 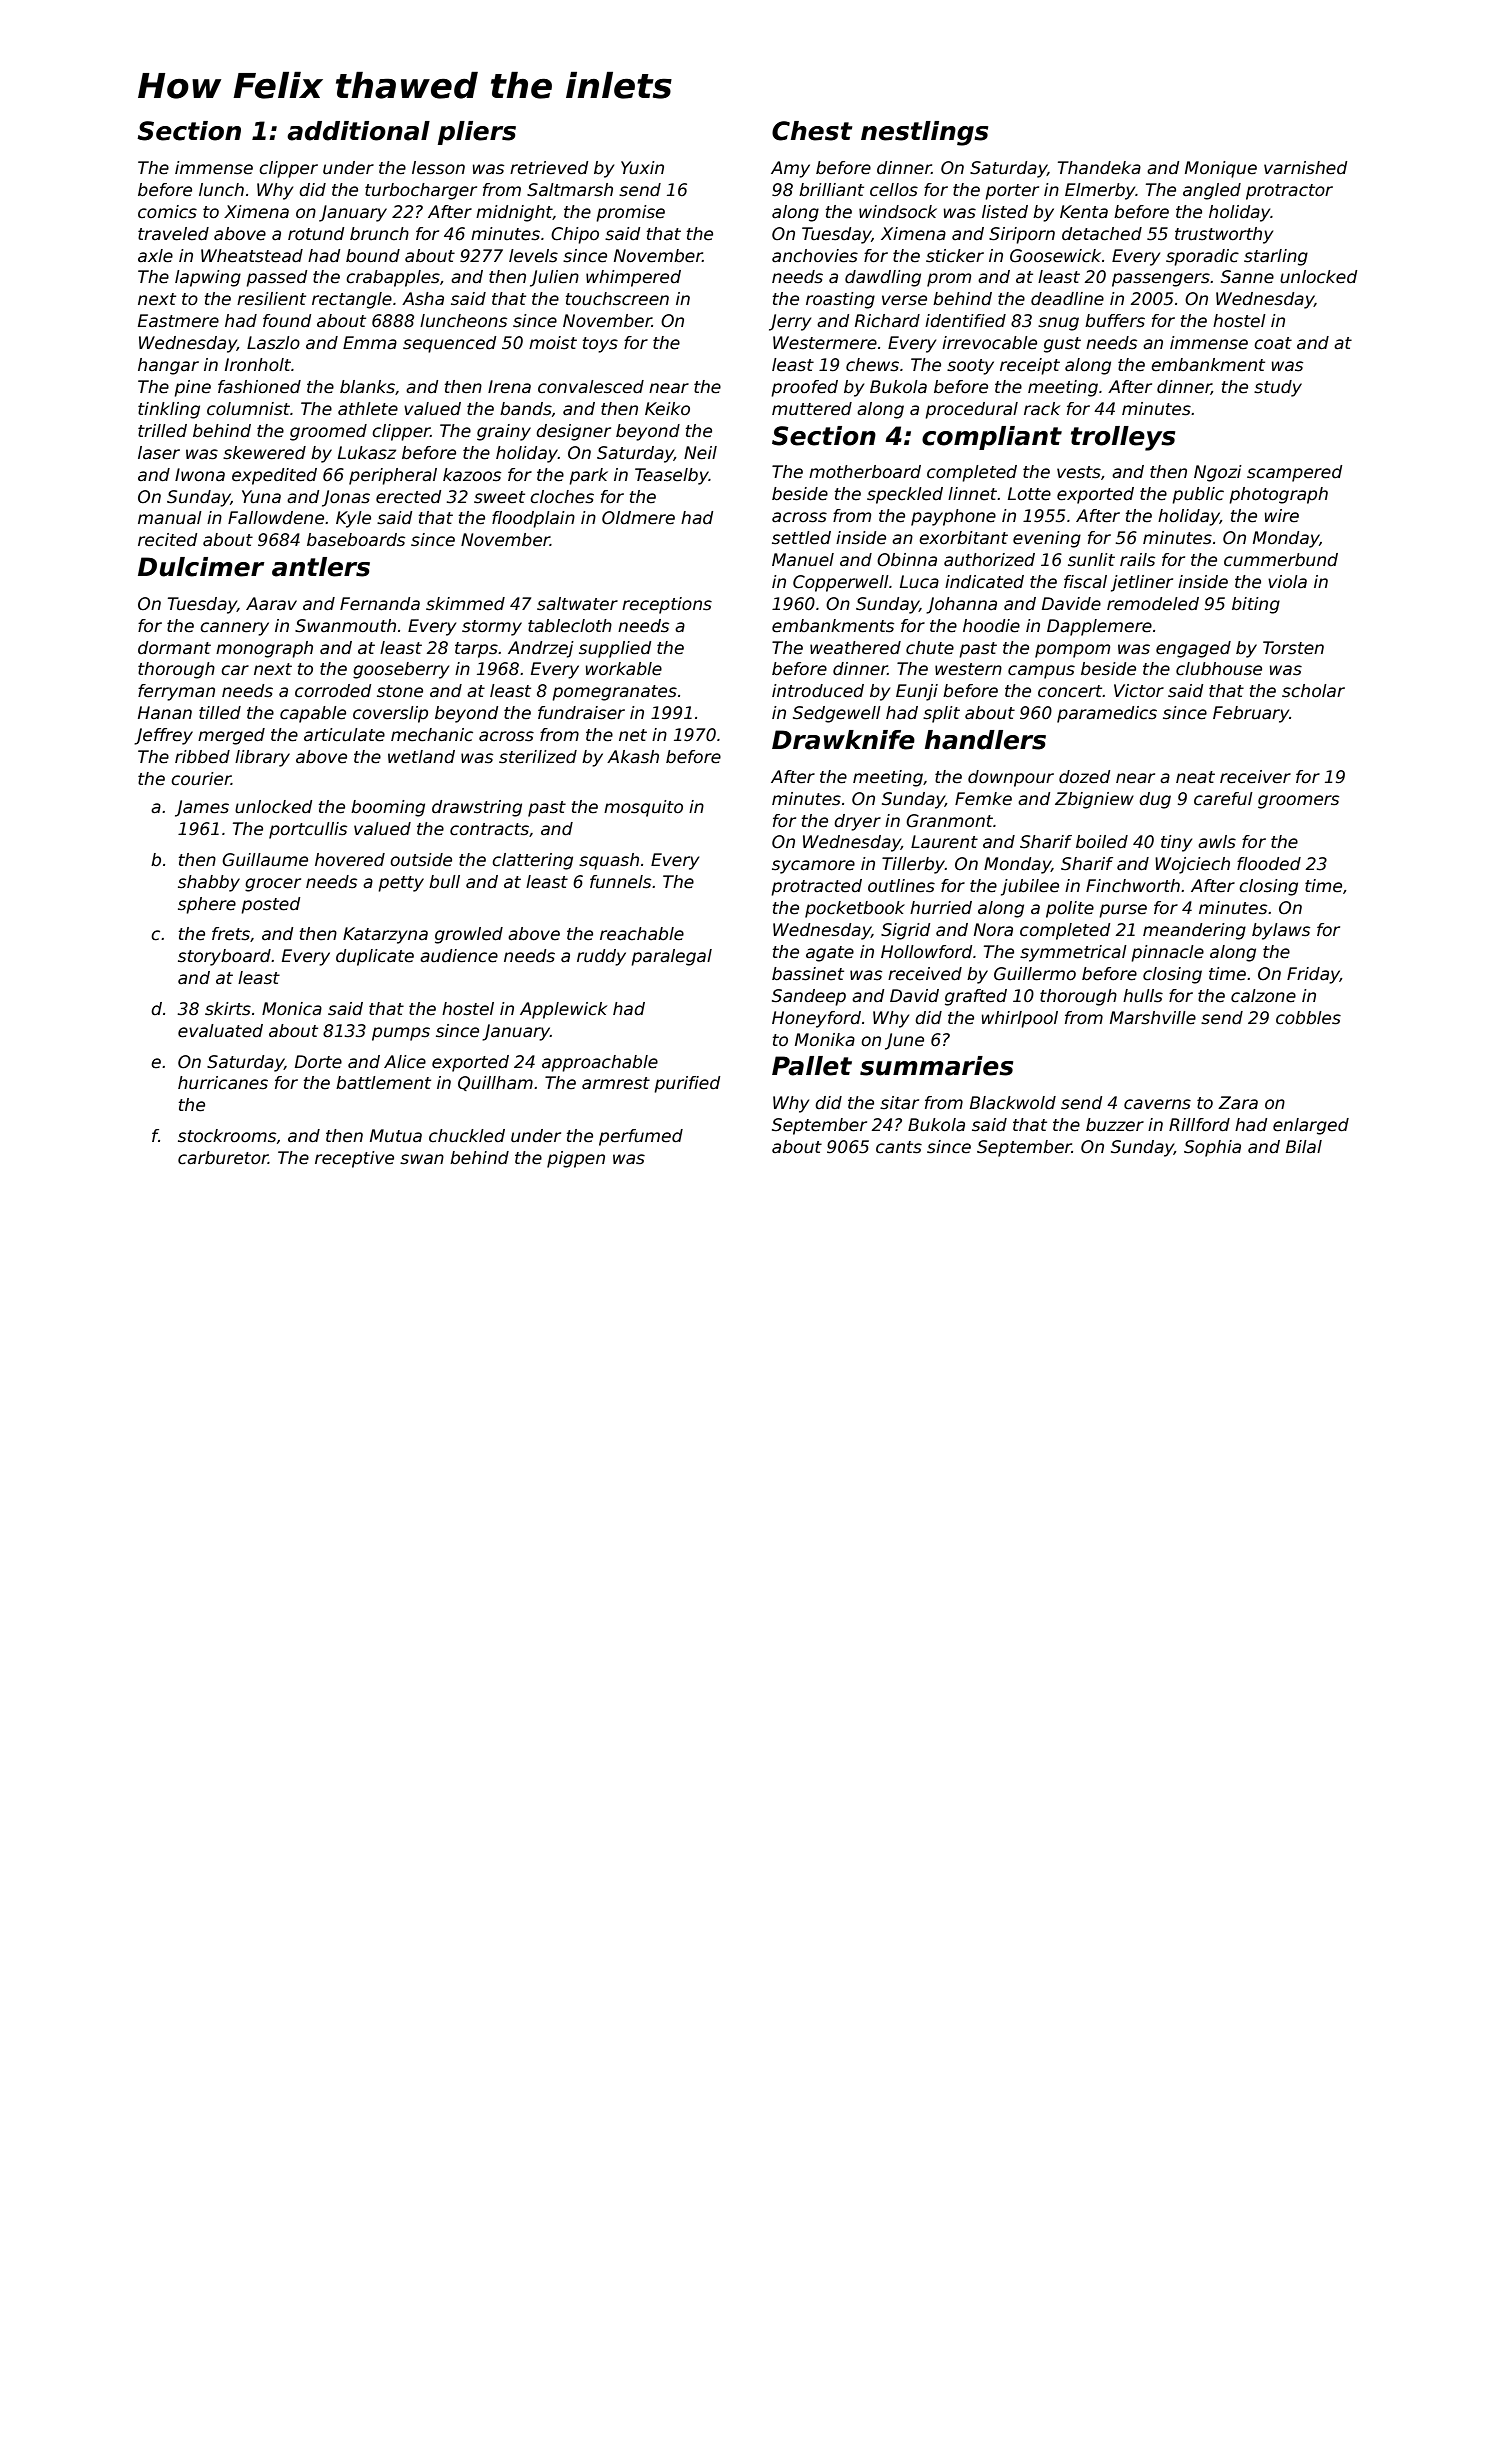 I want to click on receptive, so click(x=354, y=1159).
